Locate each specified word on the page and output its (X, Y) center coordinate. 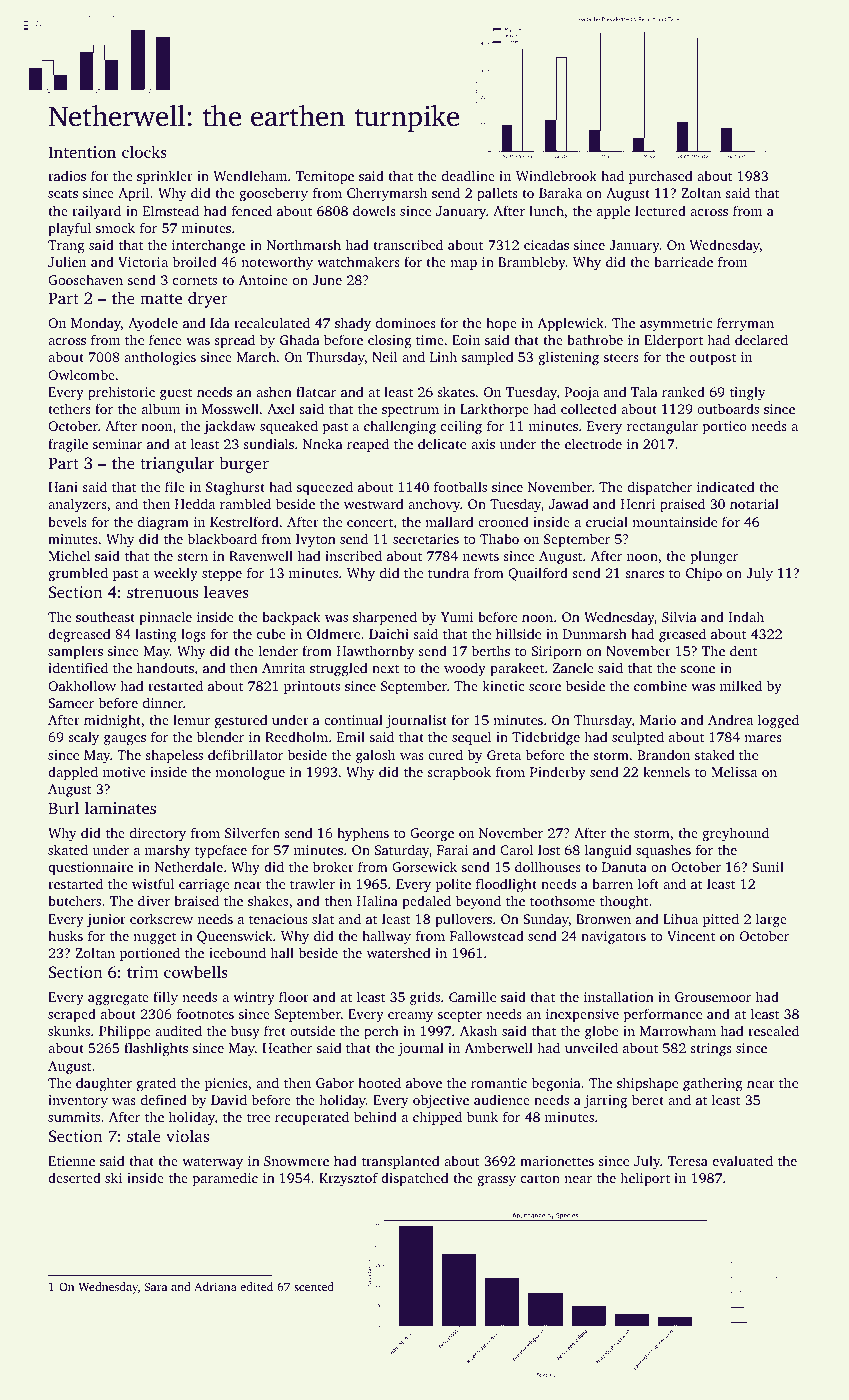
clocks (144, 151)
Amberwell (498, 1047)
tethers (69, 408)
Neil (384, 356)
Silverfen (252, 832)
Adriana (215, 1286)
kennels (666, 771)
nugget (154, 938)
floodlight (506, 885)
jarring (605, 1101)
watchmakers (358, 261)
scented (314, 1286)
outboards (728, 408)
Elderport (673, 341)
